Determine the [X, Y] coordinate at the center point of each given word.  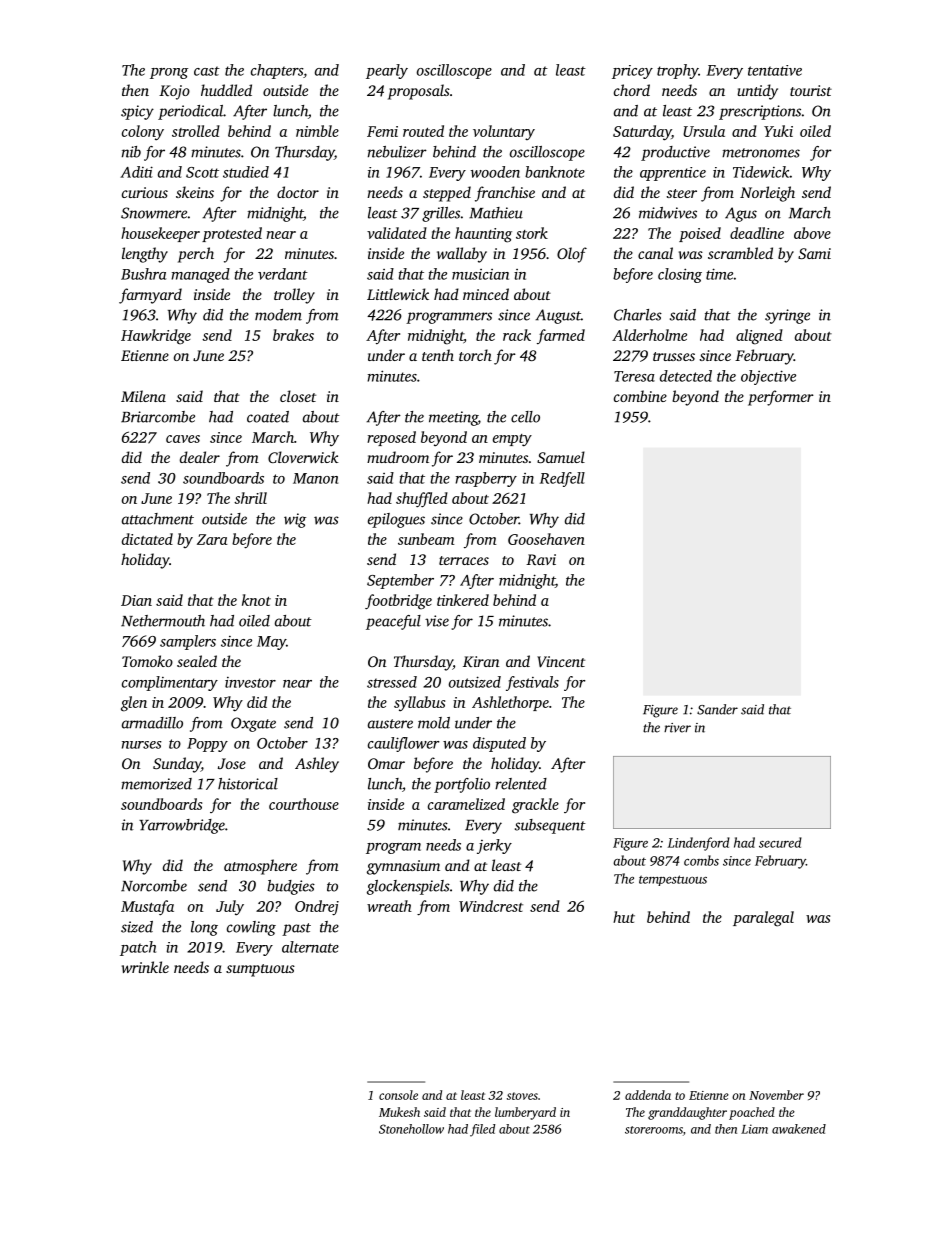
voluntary [504, 132]
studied [246, 172]
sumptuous [260, 970]
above [812, 233]
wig [295, 520]
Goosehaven [546, 539]
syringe [787, 316]
